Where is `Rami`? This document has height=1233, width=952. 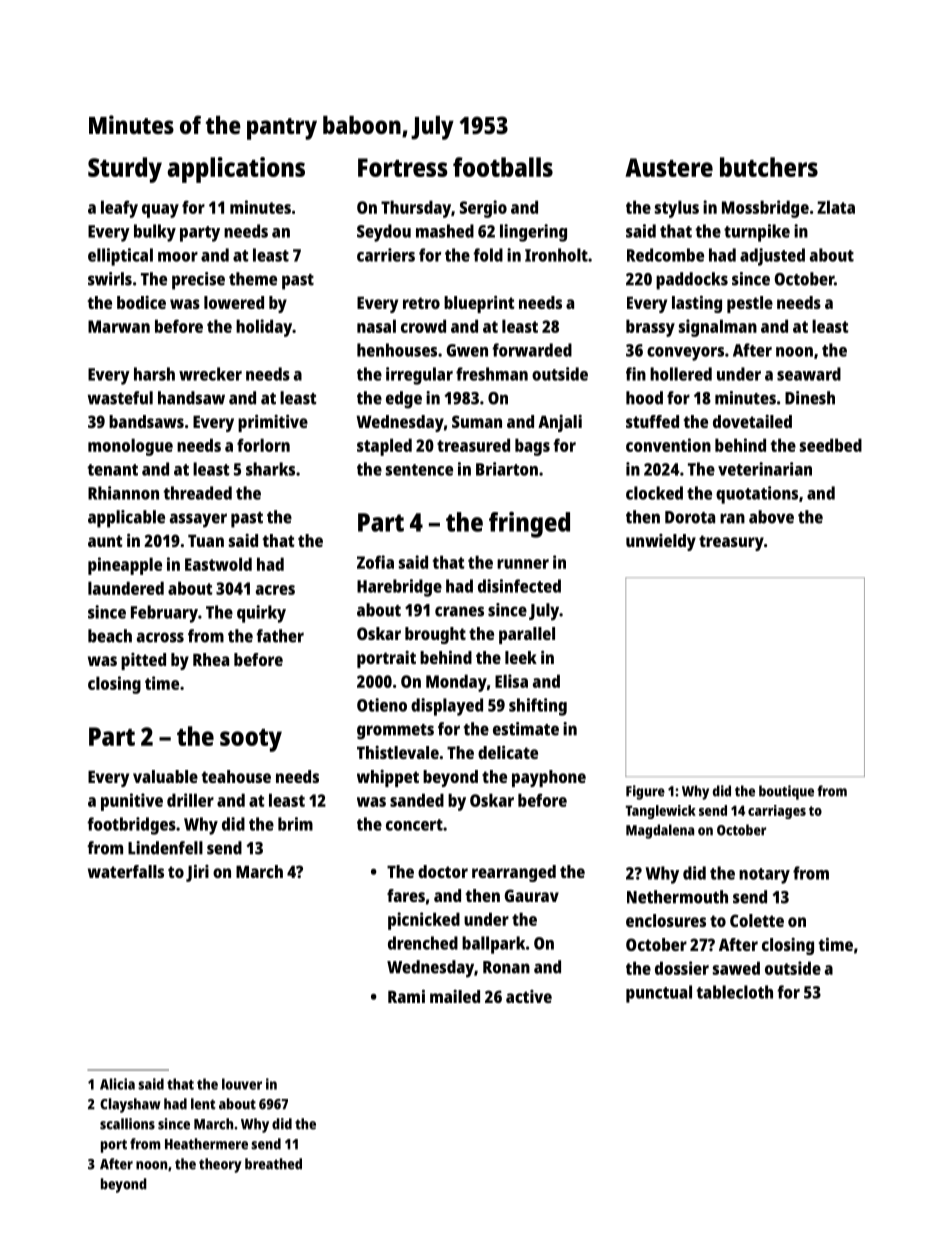
Rami is located at coordinates (406, 996).
